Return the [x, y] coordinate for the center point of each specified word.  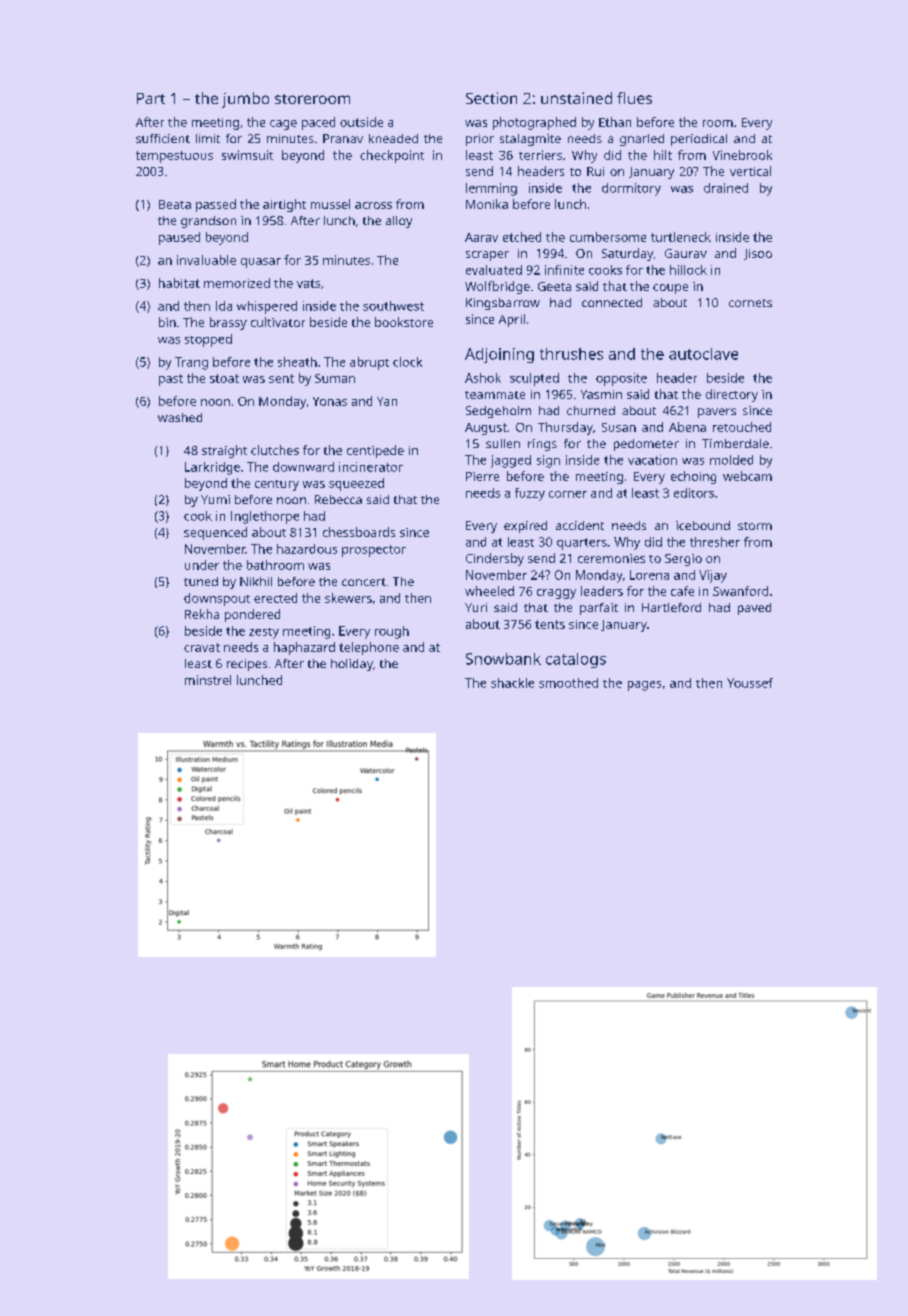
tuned [201, 581]
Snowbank [503, 659]
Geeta [554, 286]
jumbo [245, 100]
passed [216, 205]
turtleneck [681, 237]
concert [364, 582]
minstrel [208, 680]
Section [491, 98]
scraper [487, 256]
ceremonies [611, 558]
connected [612, 302]
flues [634, 98]
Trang [191, 363]
